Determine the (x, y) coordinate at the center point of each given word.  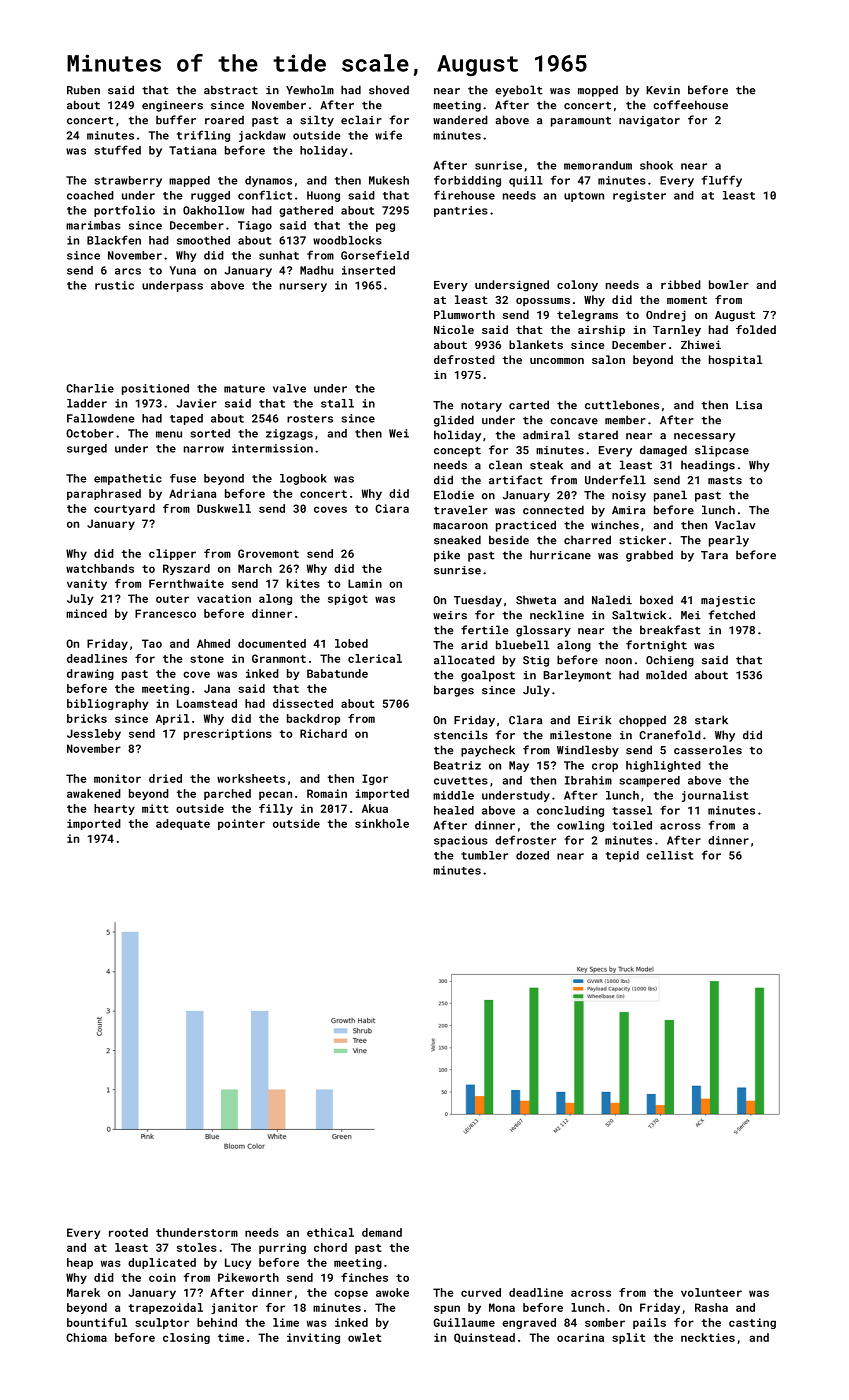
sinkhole (382, 823)
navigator (649, 121)
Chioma (86, 1337)
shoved (389, 90)
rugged (210, 196)
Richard (323, 733)
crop (605, 767)
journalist (715, 796)
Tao (152, 643)
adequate (183, 824)
